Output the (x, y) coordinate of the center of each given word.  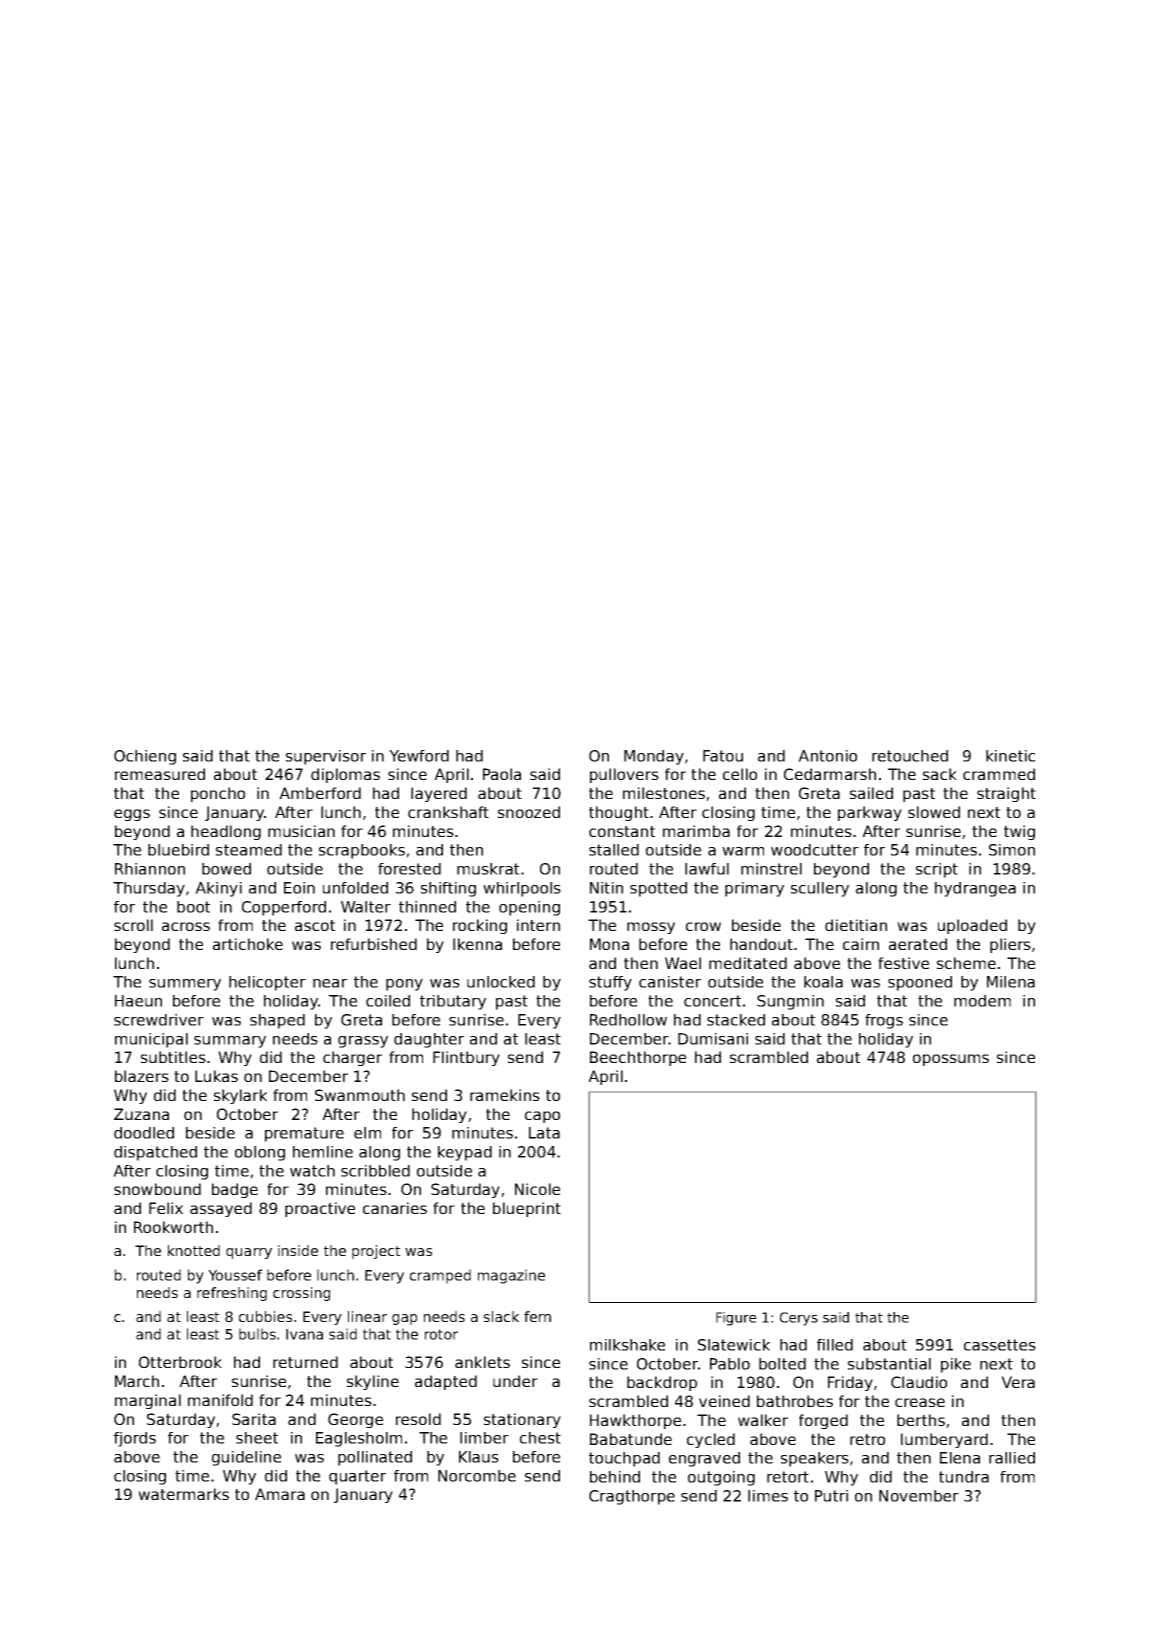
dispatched (155, 1153)
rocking (480, 926)
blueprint (527, 1209)
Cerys (799, 1319)
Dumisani (713, 1039)
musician (301, 831)
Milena (1011, 982)
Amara (280, 1494)
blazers (142, 1076)
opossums (951, 1060)
